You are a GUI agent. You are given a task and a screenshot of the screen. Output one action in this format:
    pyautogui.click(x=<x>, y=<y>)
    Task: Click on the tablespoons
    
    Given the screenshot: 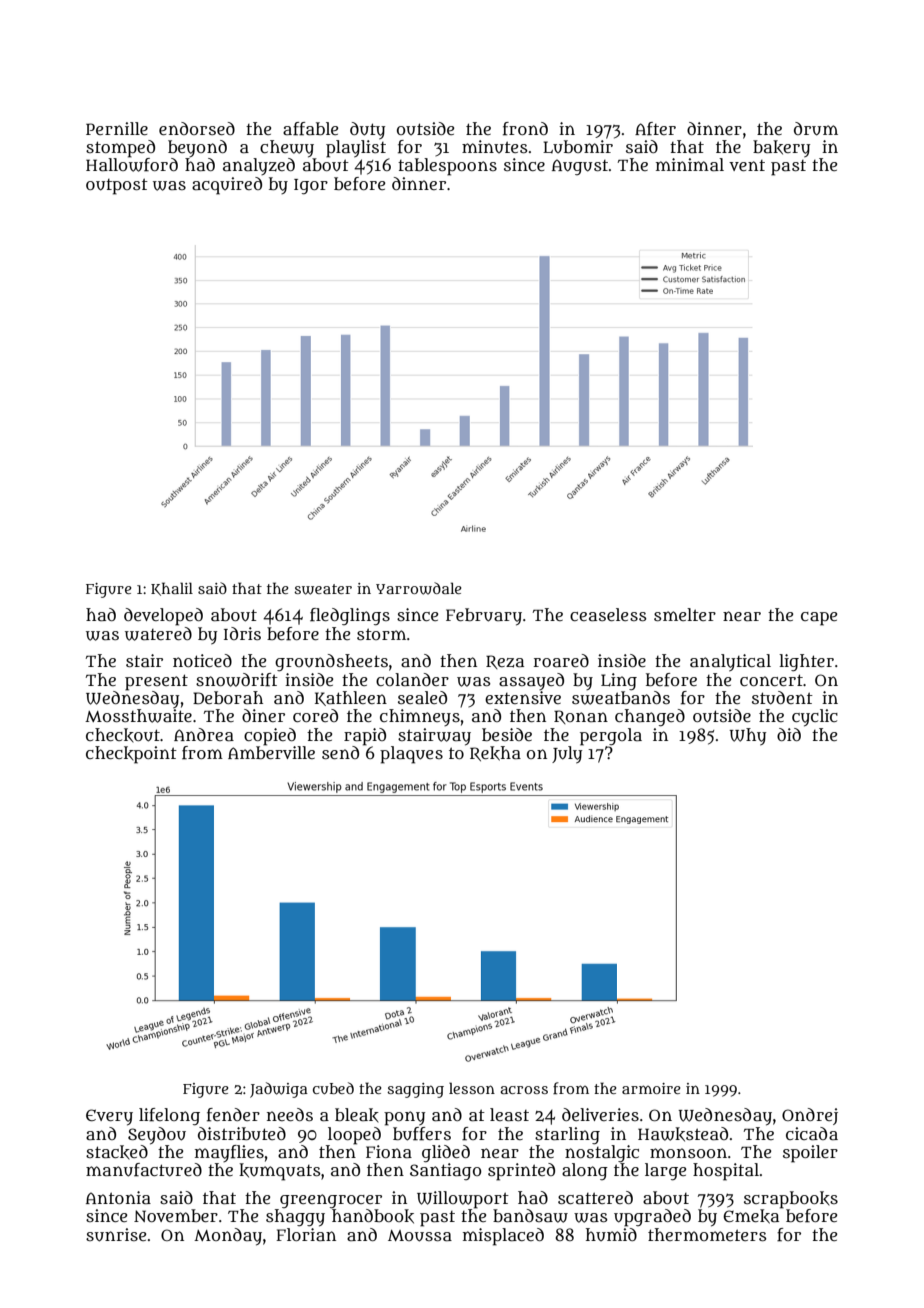 What is the action you would take?
    pyautogui.click(x=447, y=167)
